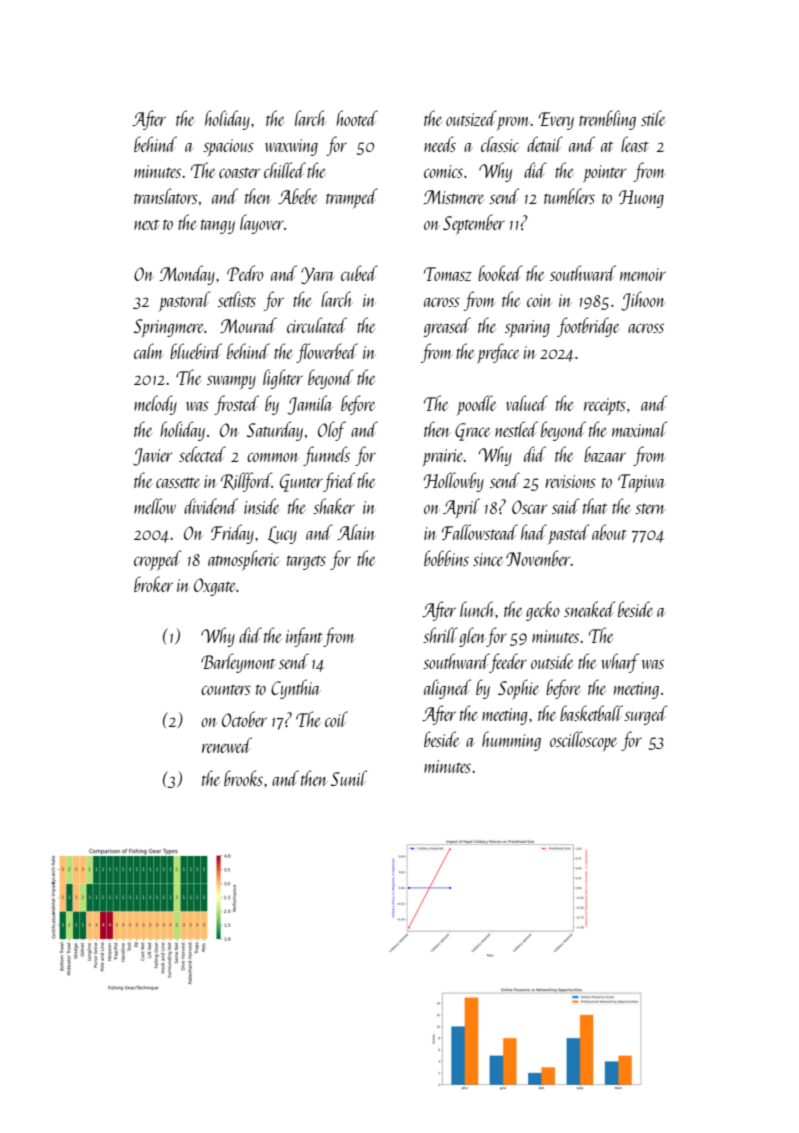  I want to click on targets, so click(306, 562).
